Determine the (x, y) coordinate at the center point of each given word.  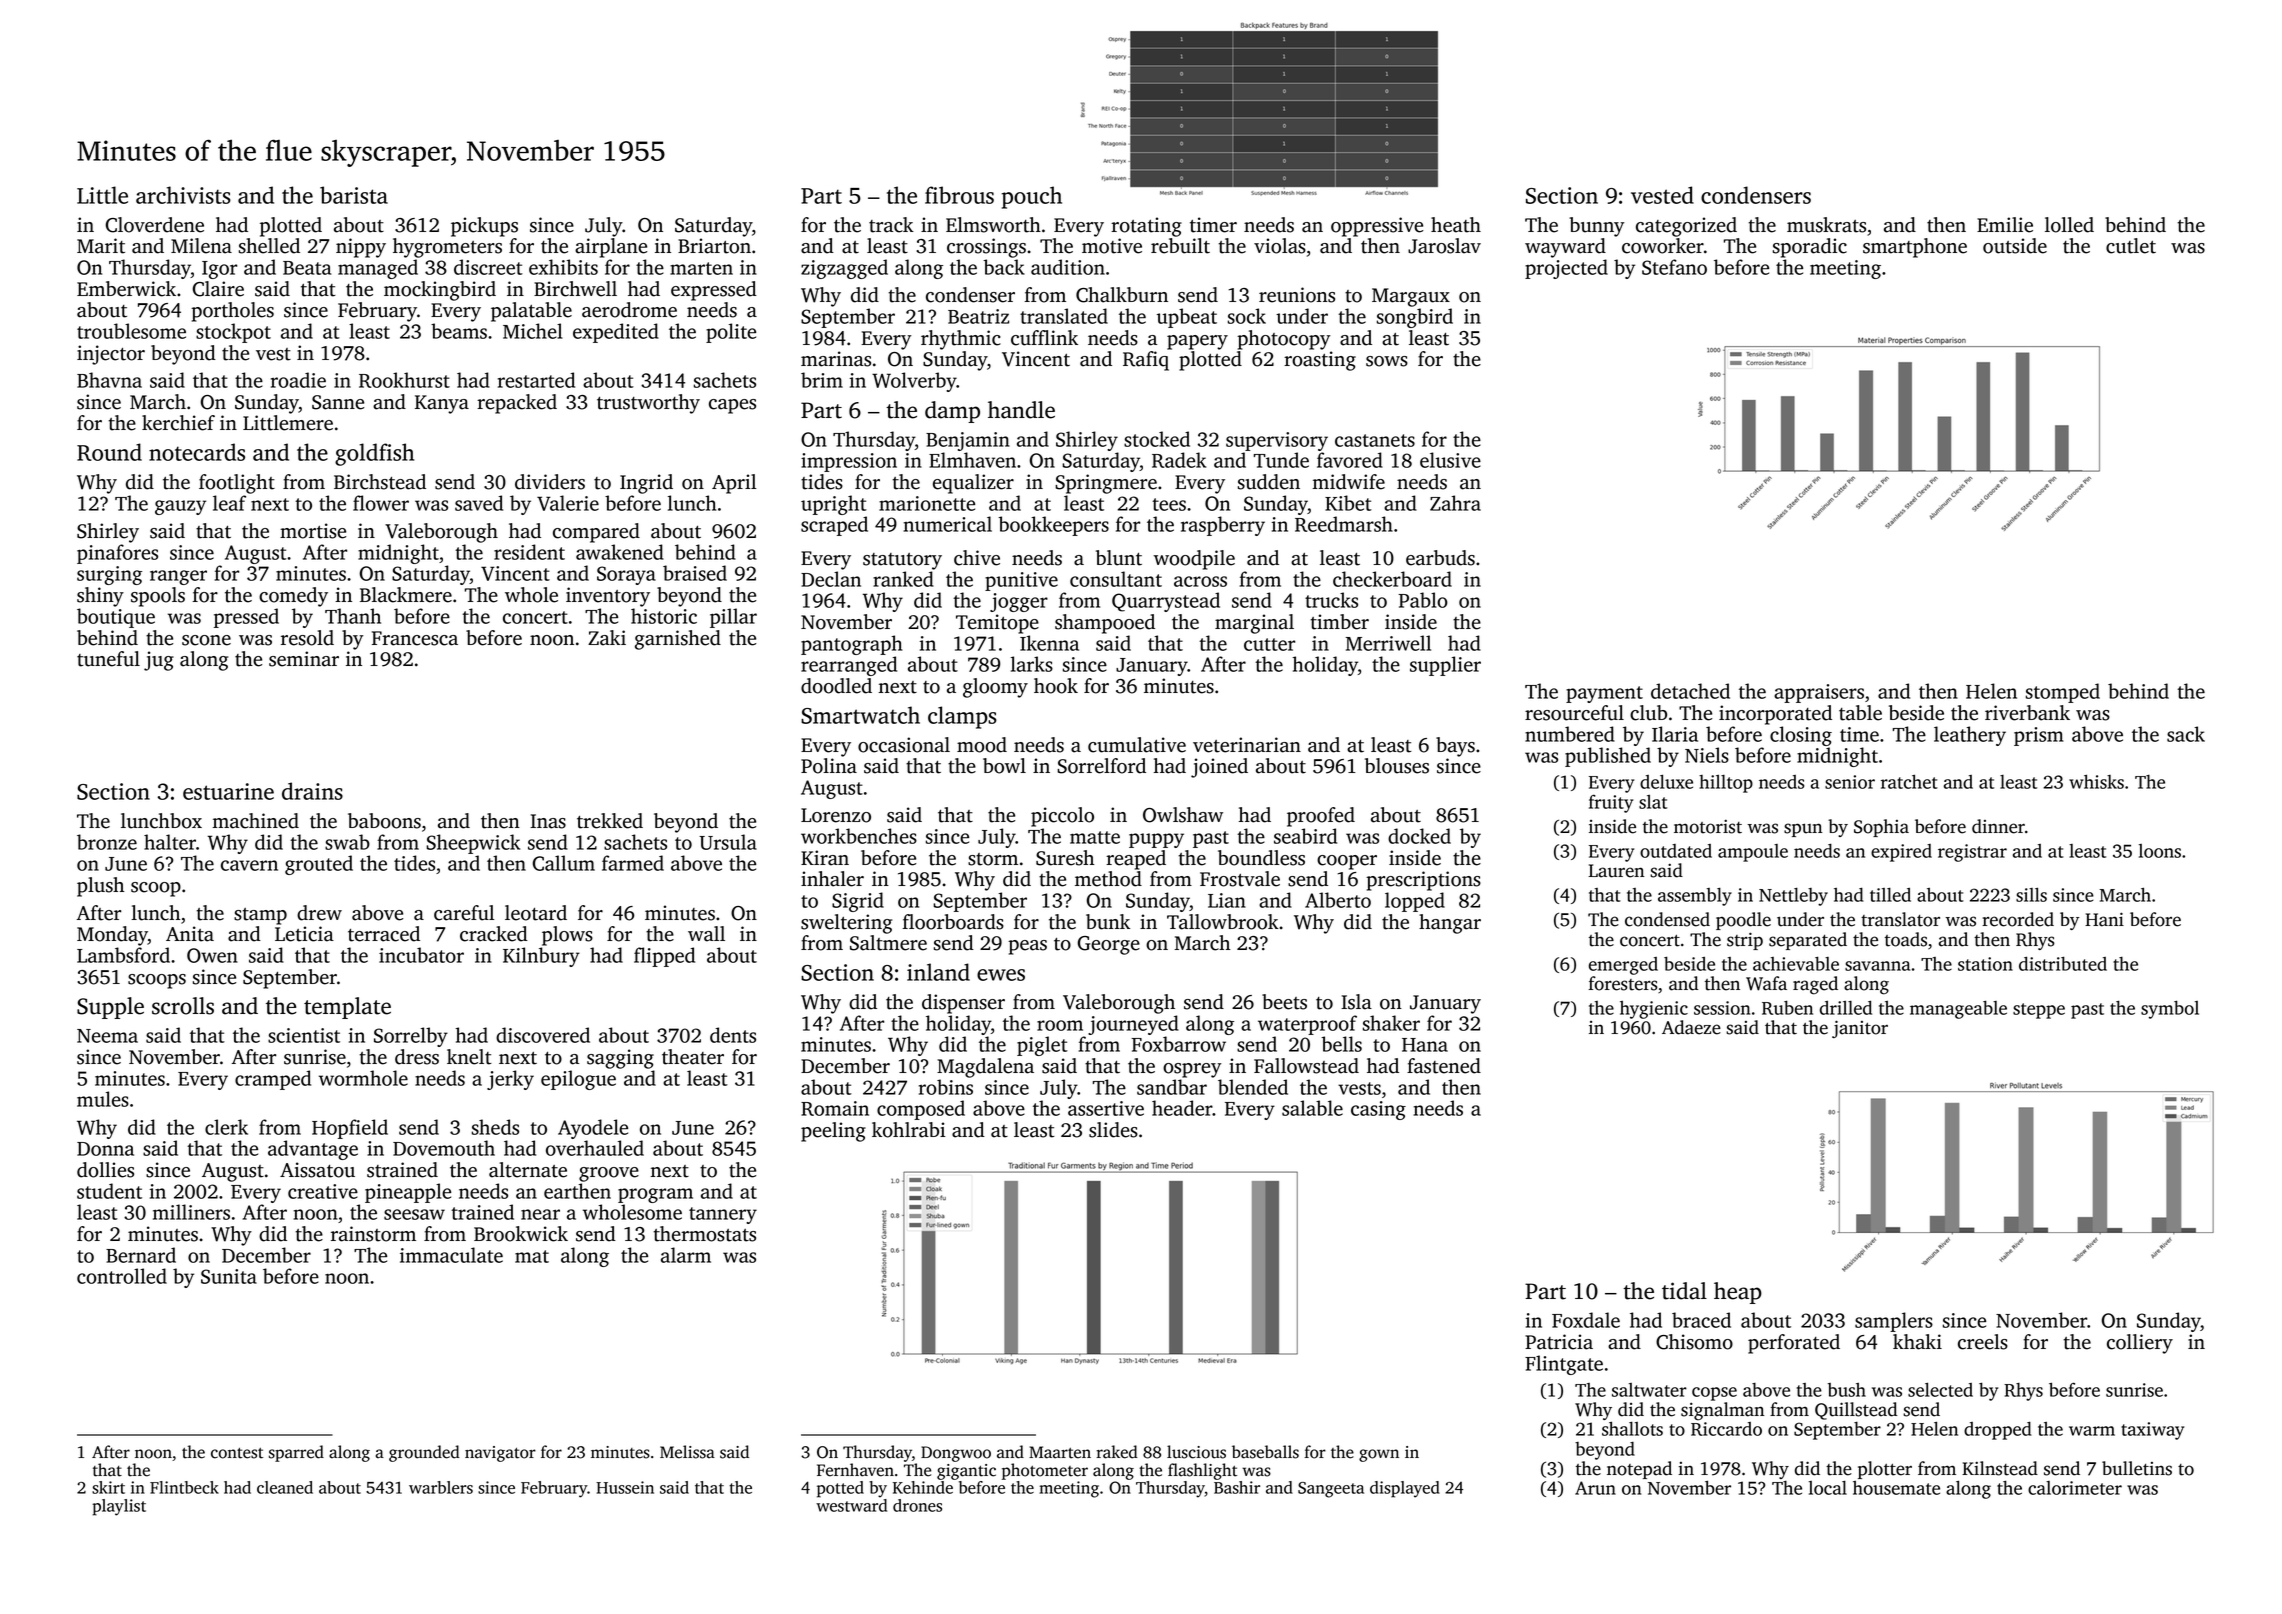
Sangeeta (1331, 1490)
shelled (269, 246)
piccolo (1062, 817)
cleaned (285, 1487)
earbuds (1440, 558)
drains (312, 791)
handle (1021, 410)
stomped (2063, 693)
